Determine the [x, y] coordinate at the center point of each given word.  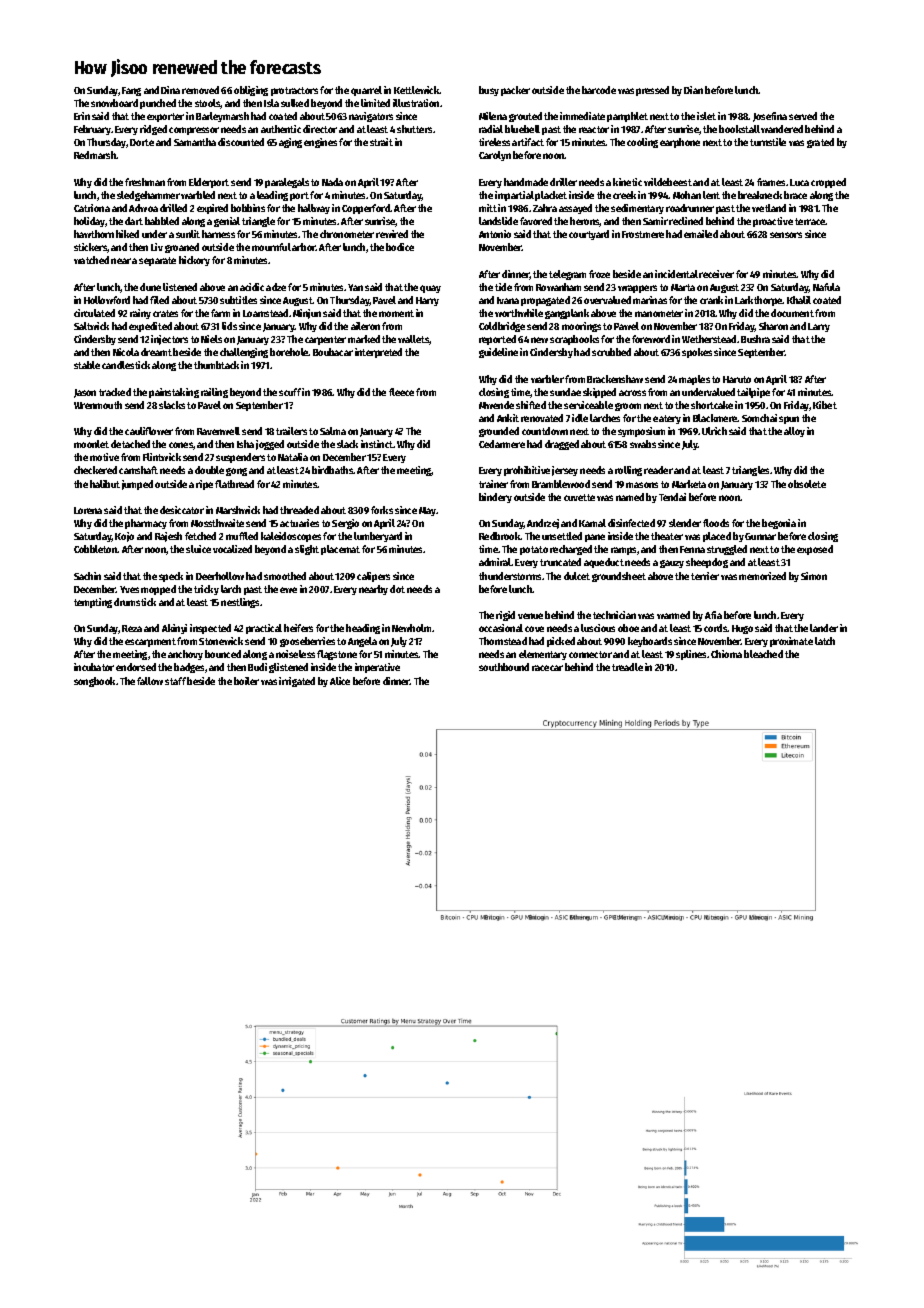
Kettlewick [417, 90]
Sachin [87, 576]
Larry [819, 327]
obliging [251, 91]
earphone [680, 143]
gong [236, 472]
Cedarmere [502, 444]
